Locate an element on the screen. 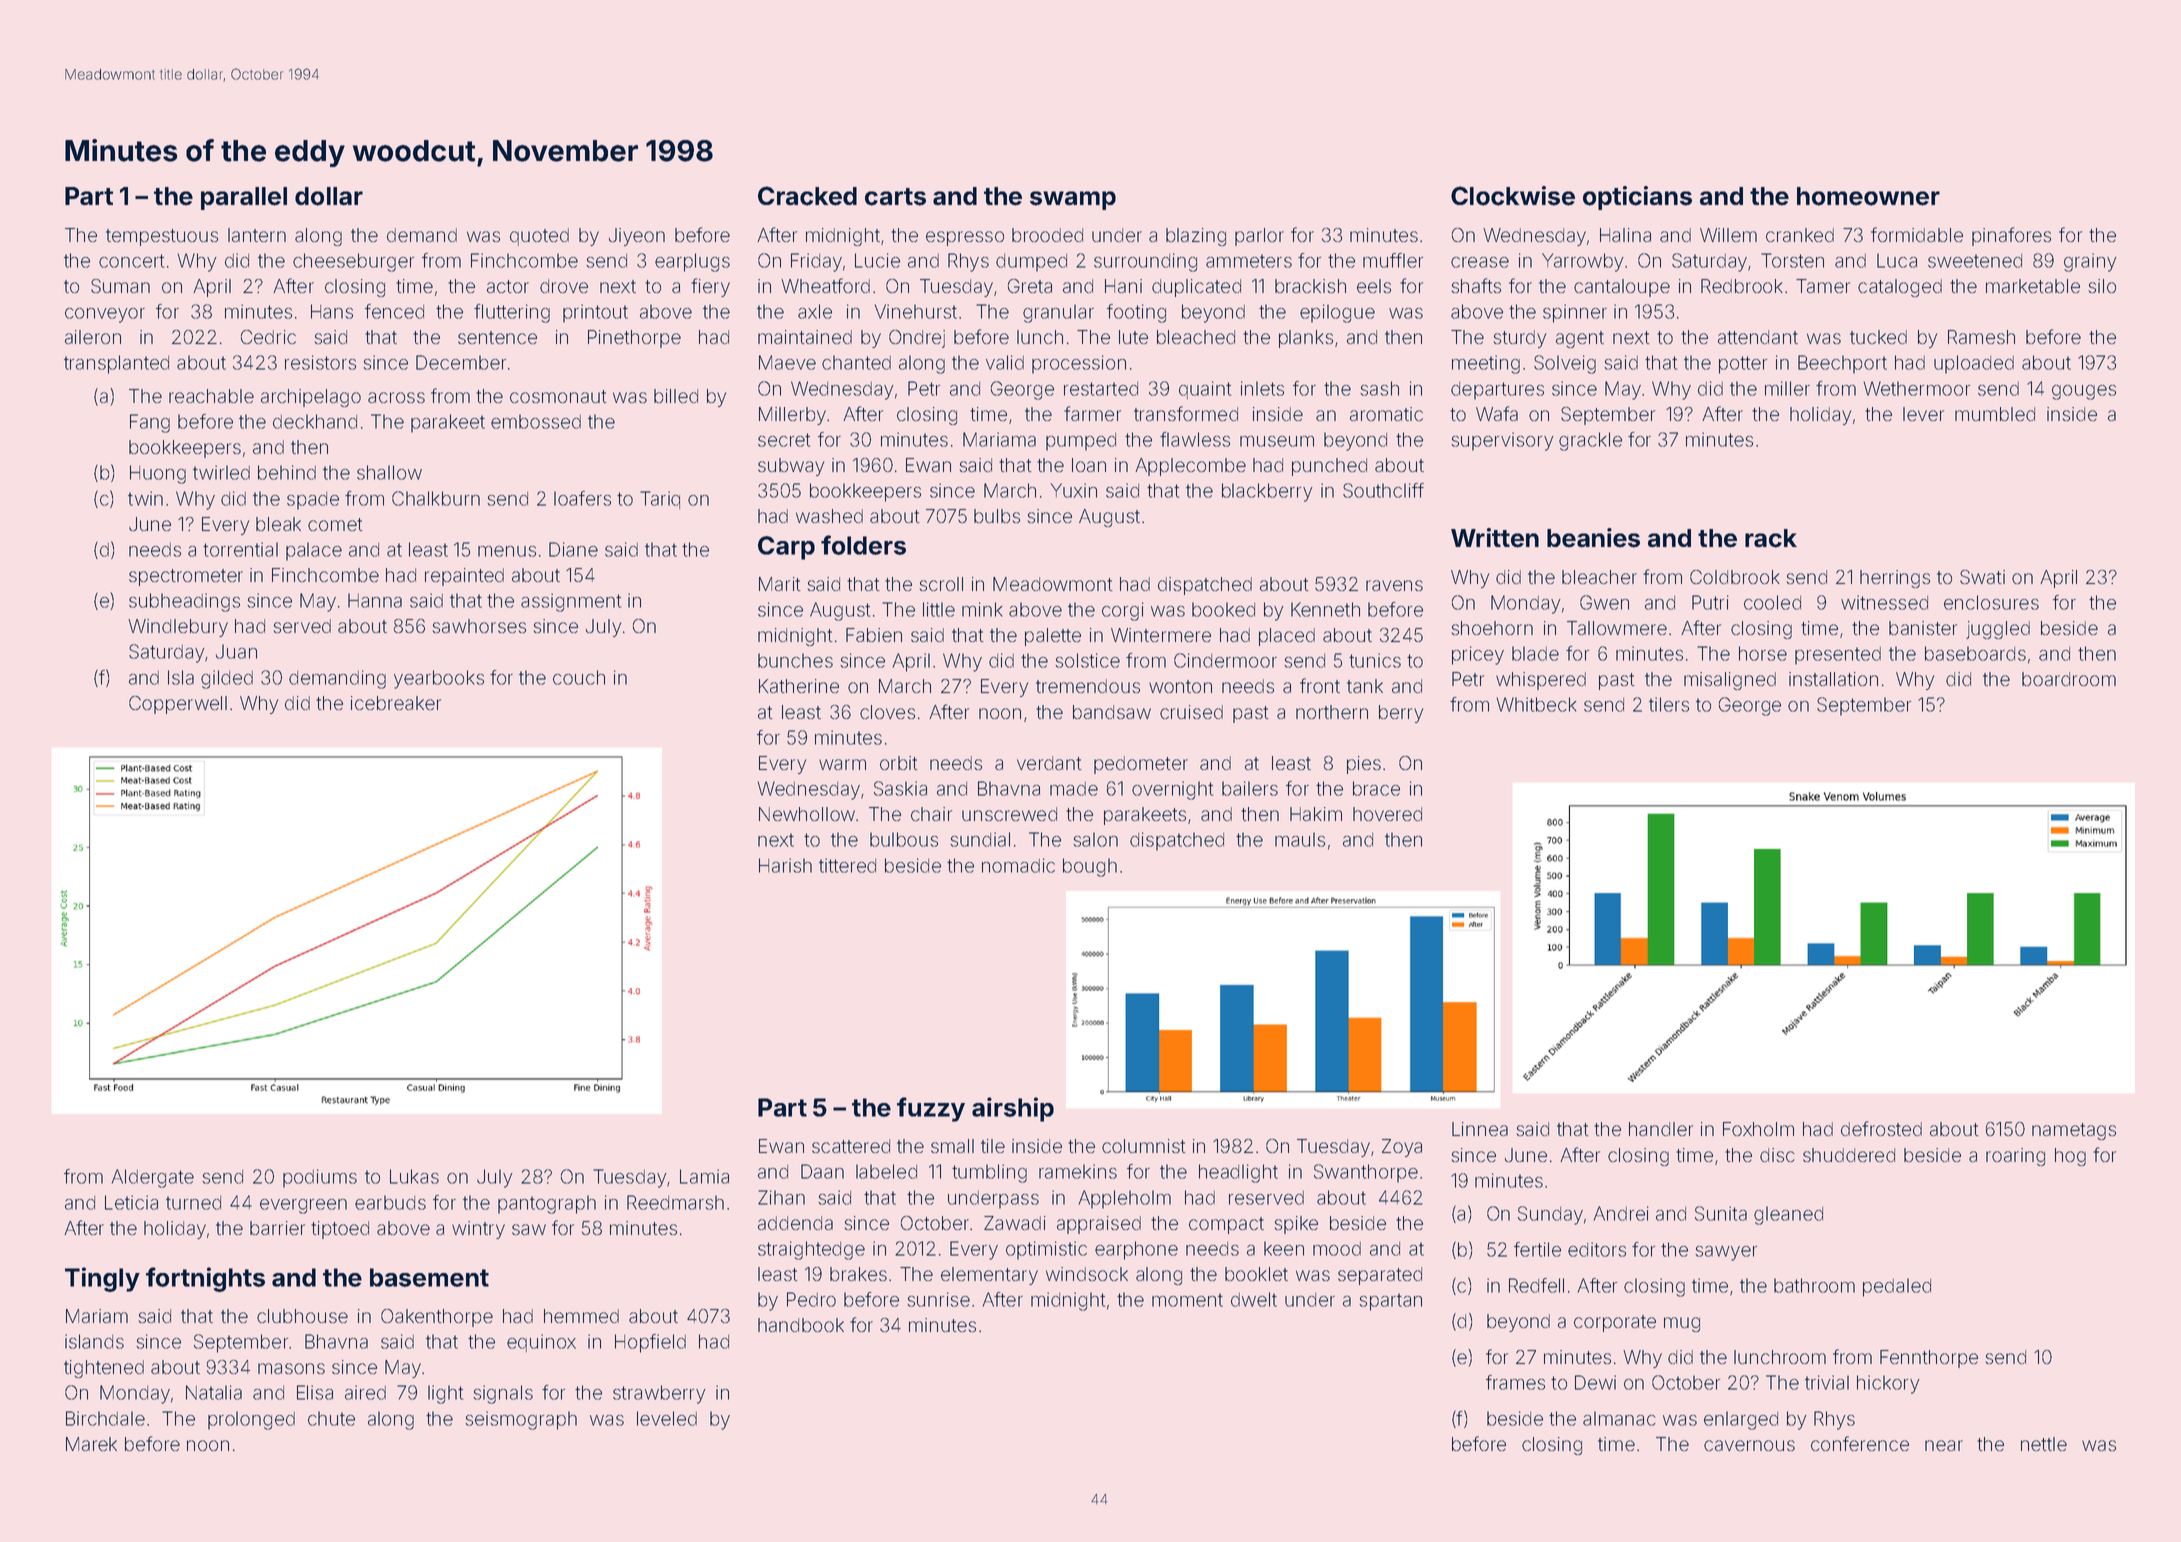 Image resolution: width=2181 pixels, height=1542 pixels. gouges is located at coordinates (2084, 392).
